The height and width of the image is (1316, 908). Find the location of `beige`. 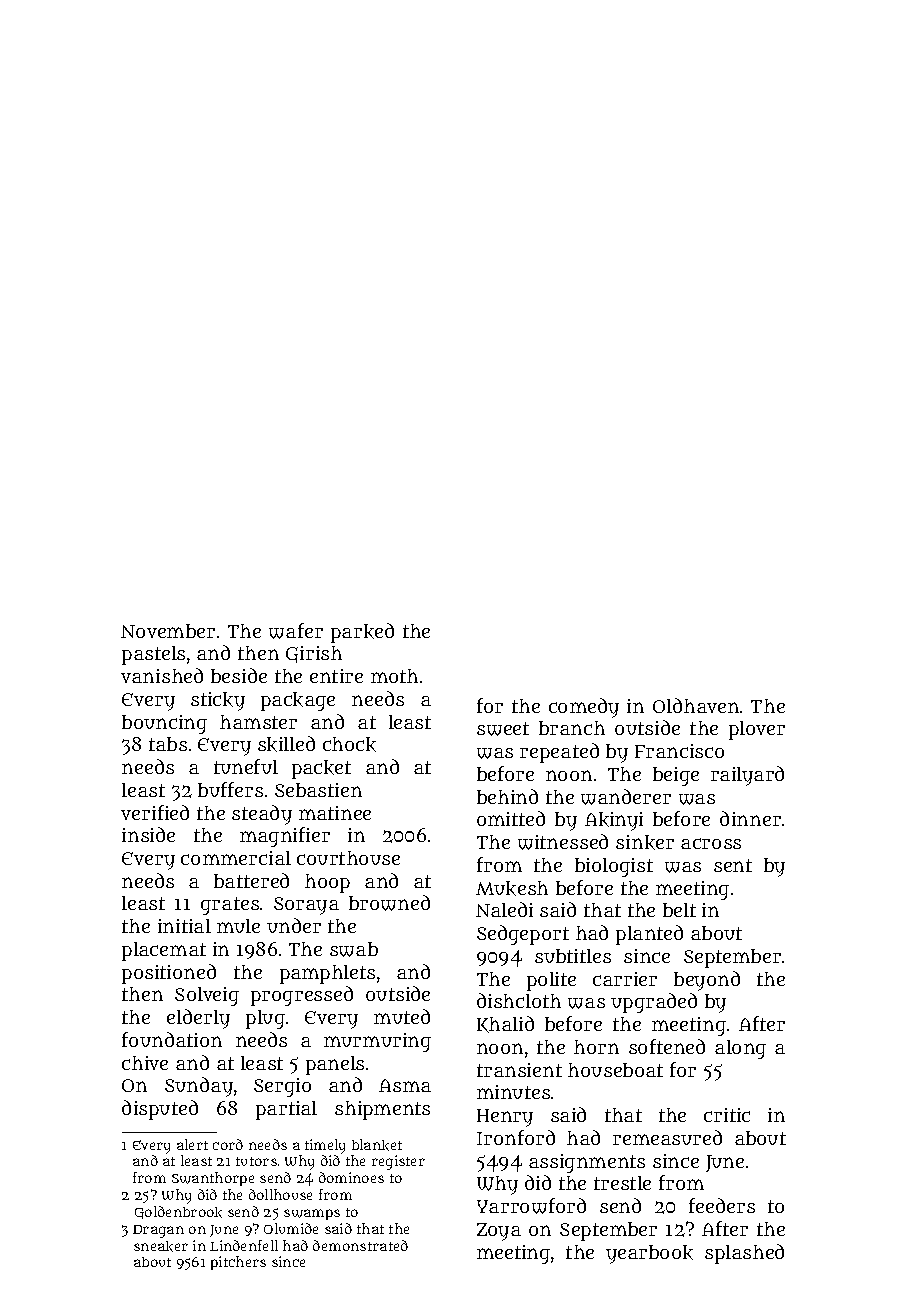

beige is located at coordinates (676, 776).
